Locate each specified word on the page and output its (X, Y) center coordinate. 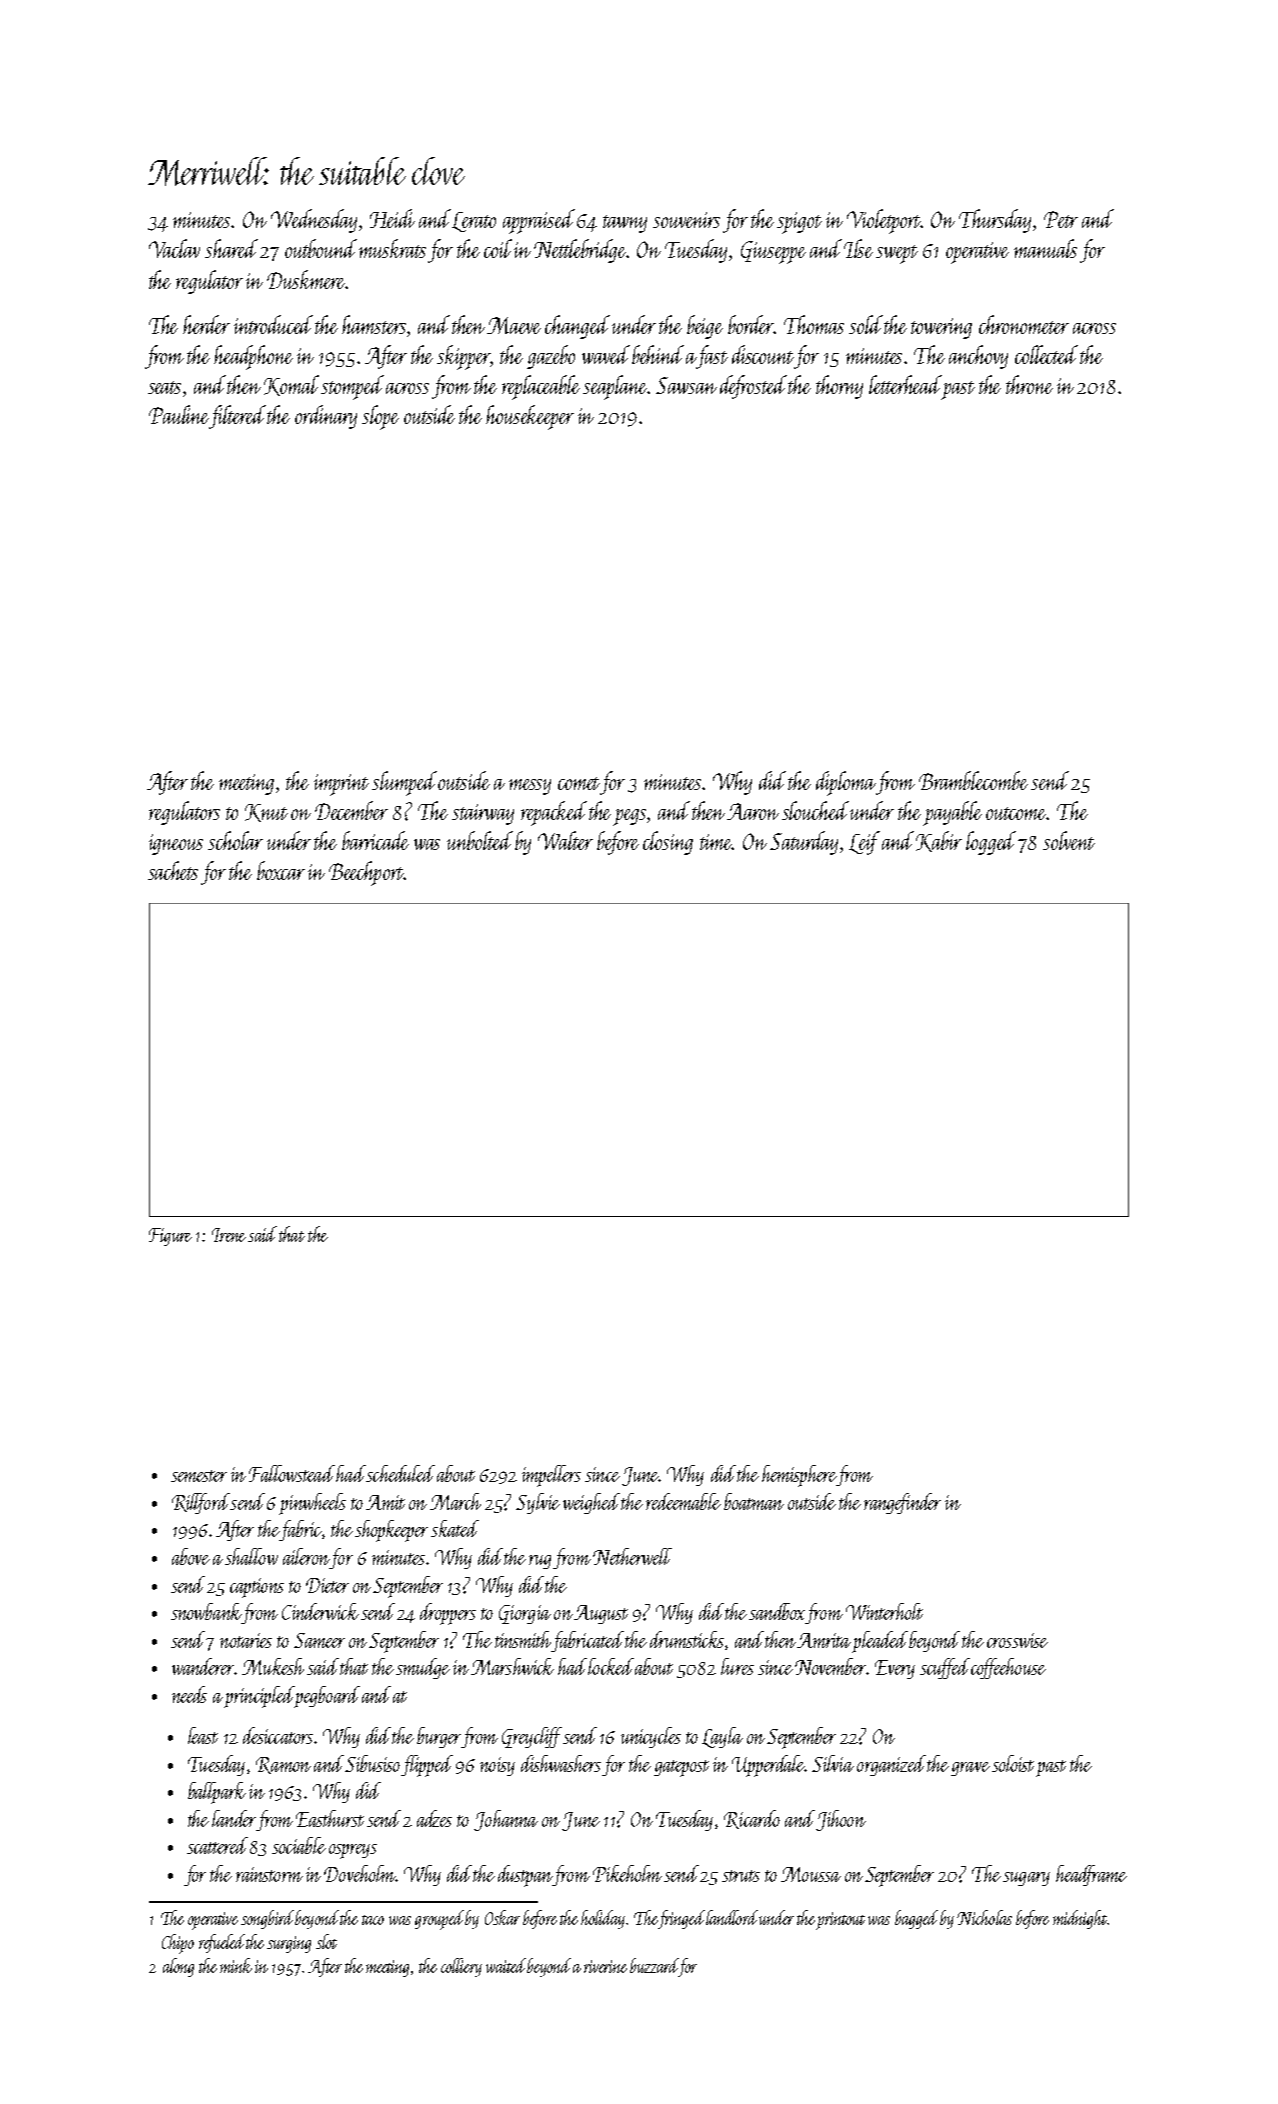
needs (189, 1694)
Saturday (804, 843)
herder (206, 324)
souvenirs (686, 220)
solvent (1069, 840)
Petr (1061, 219)
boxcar (281, 870)
